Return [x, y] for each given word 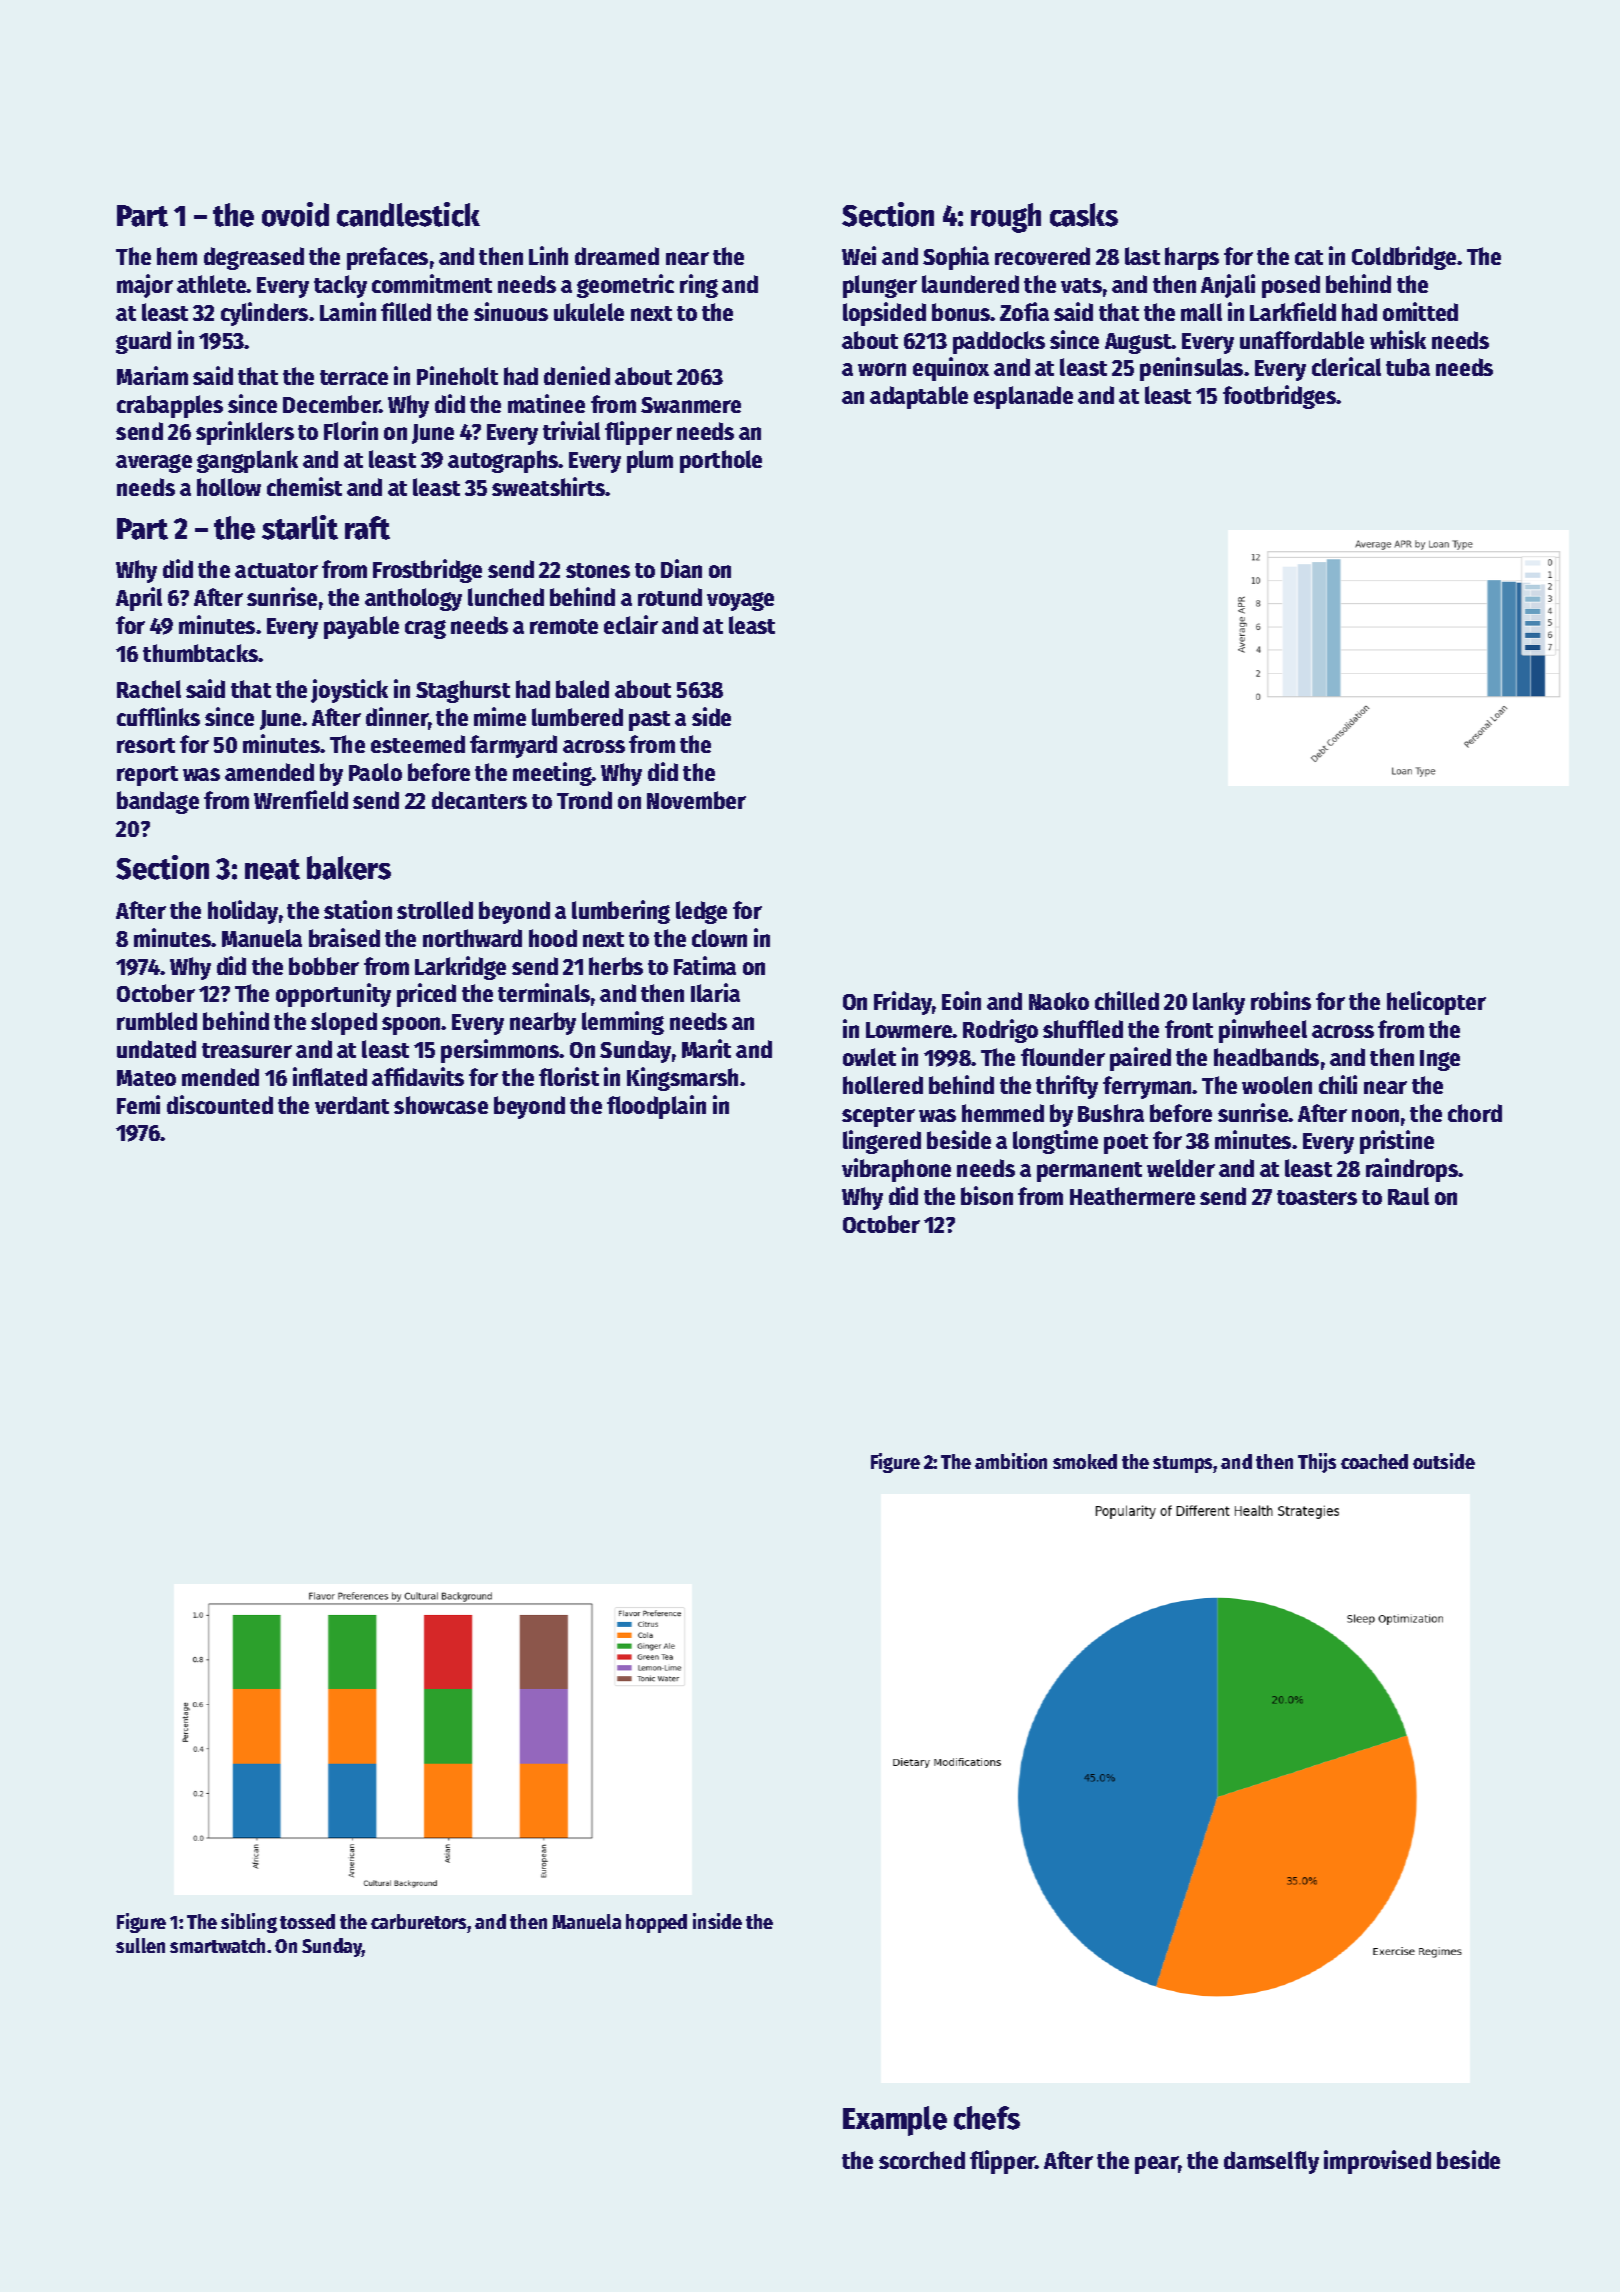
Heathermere [1132, 1196]
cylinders [264, 314]
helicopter [1436, 1003]
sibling [249, 1923]
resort [146, 745]
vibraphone [896, 1170]
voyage [740, 601]
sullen [140, 1945]
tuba [1408, 367]
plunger [880, 286]
